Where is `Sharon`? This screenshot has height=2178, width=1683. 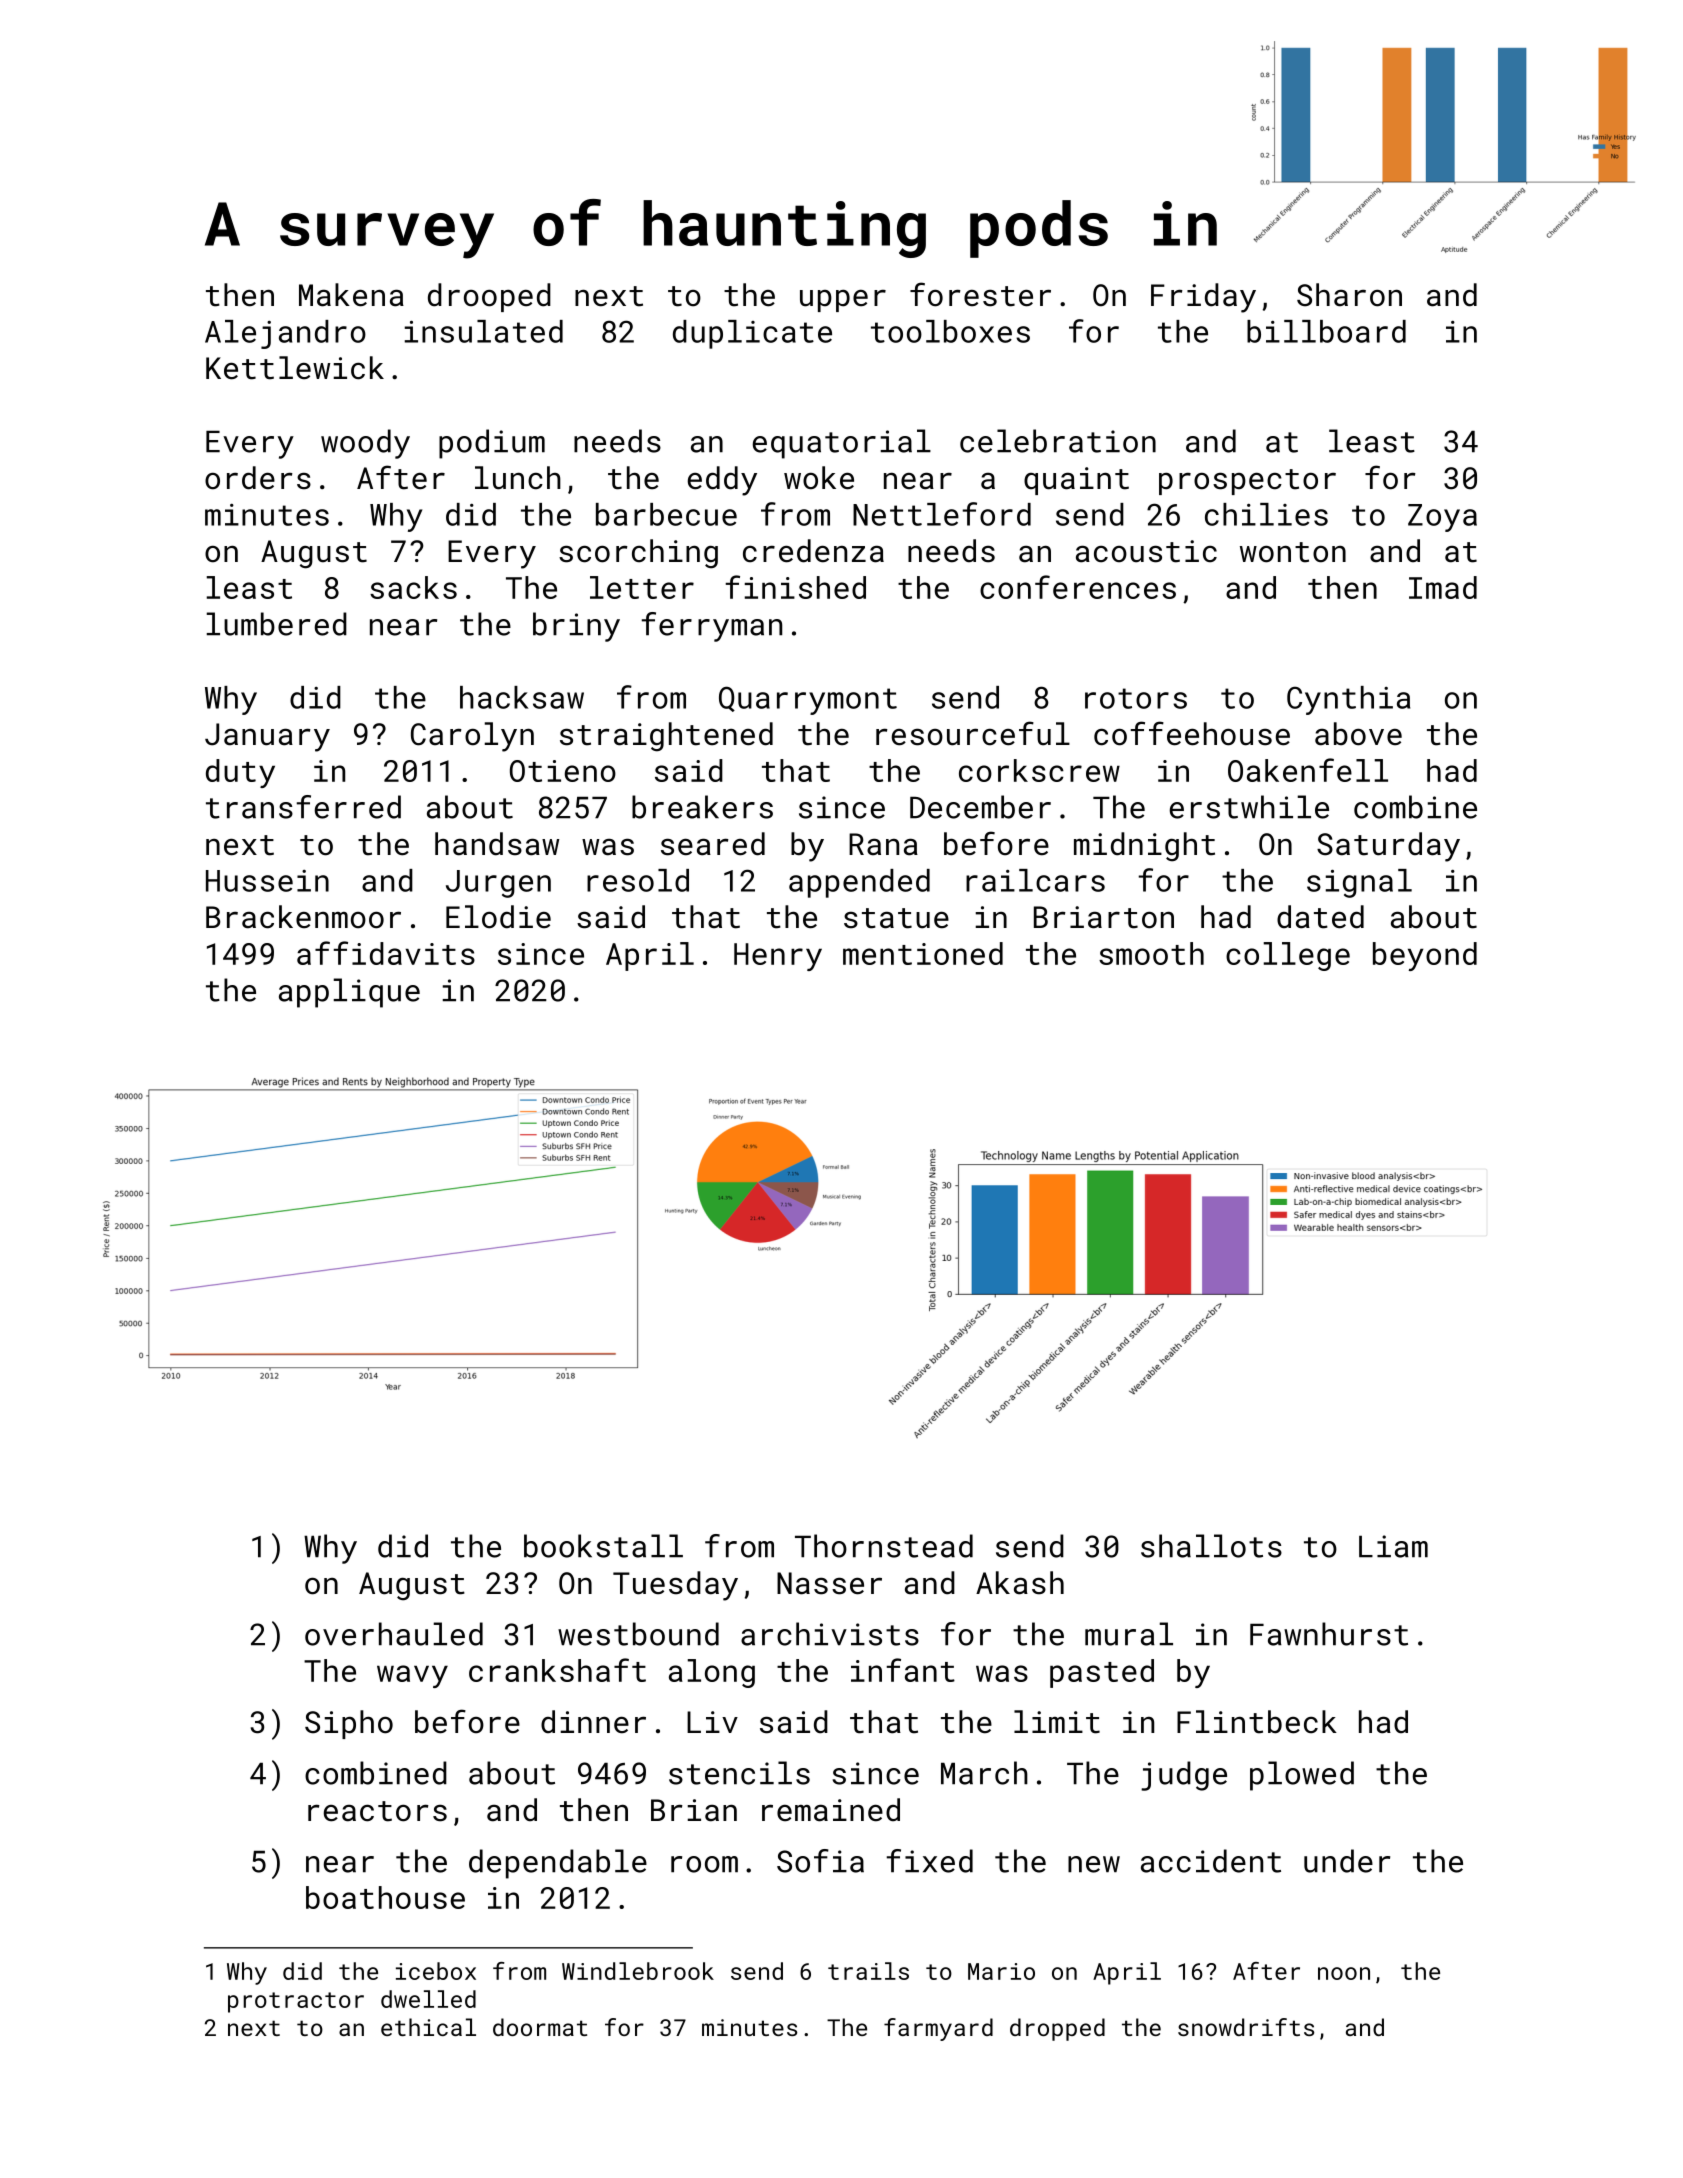 Sharon is located at coordinates (1349, 295).
